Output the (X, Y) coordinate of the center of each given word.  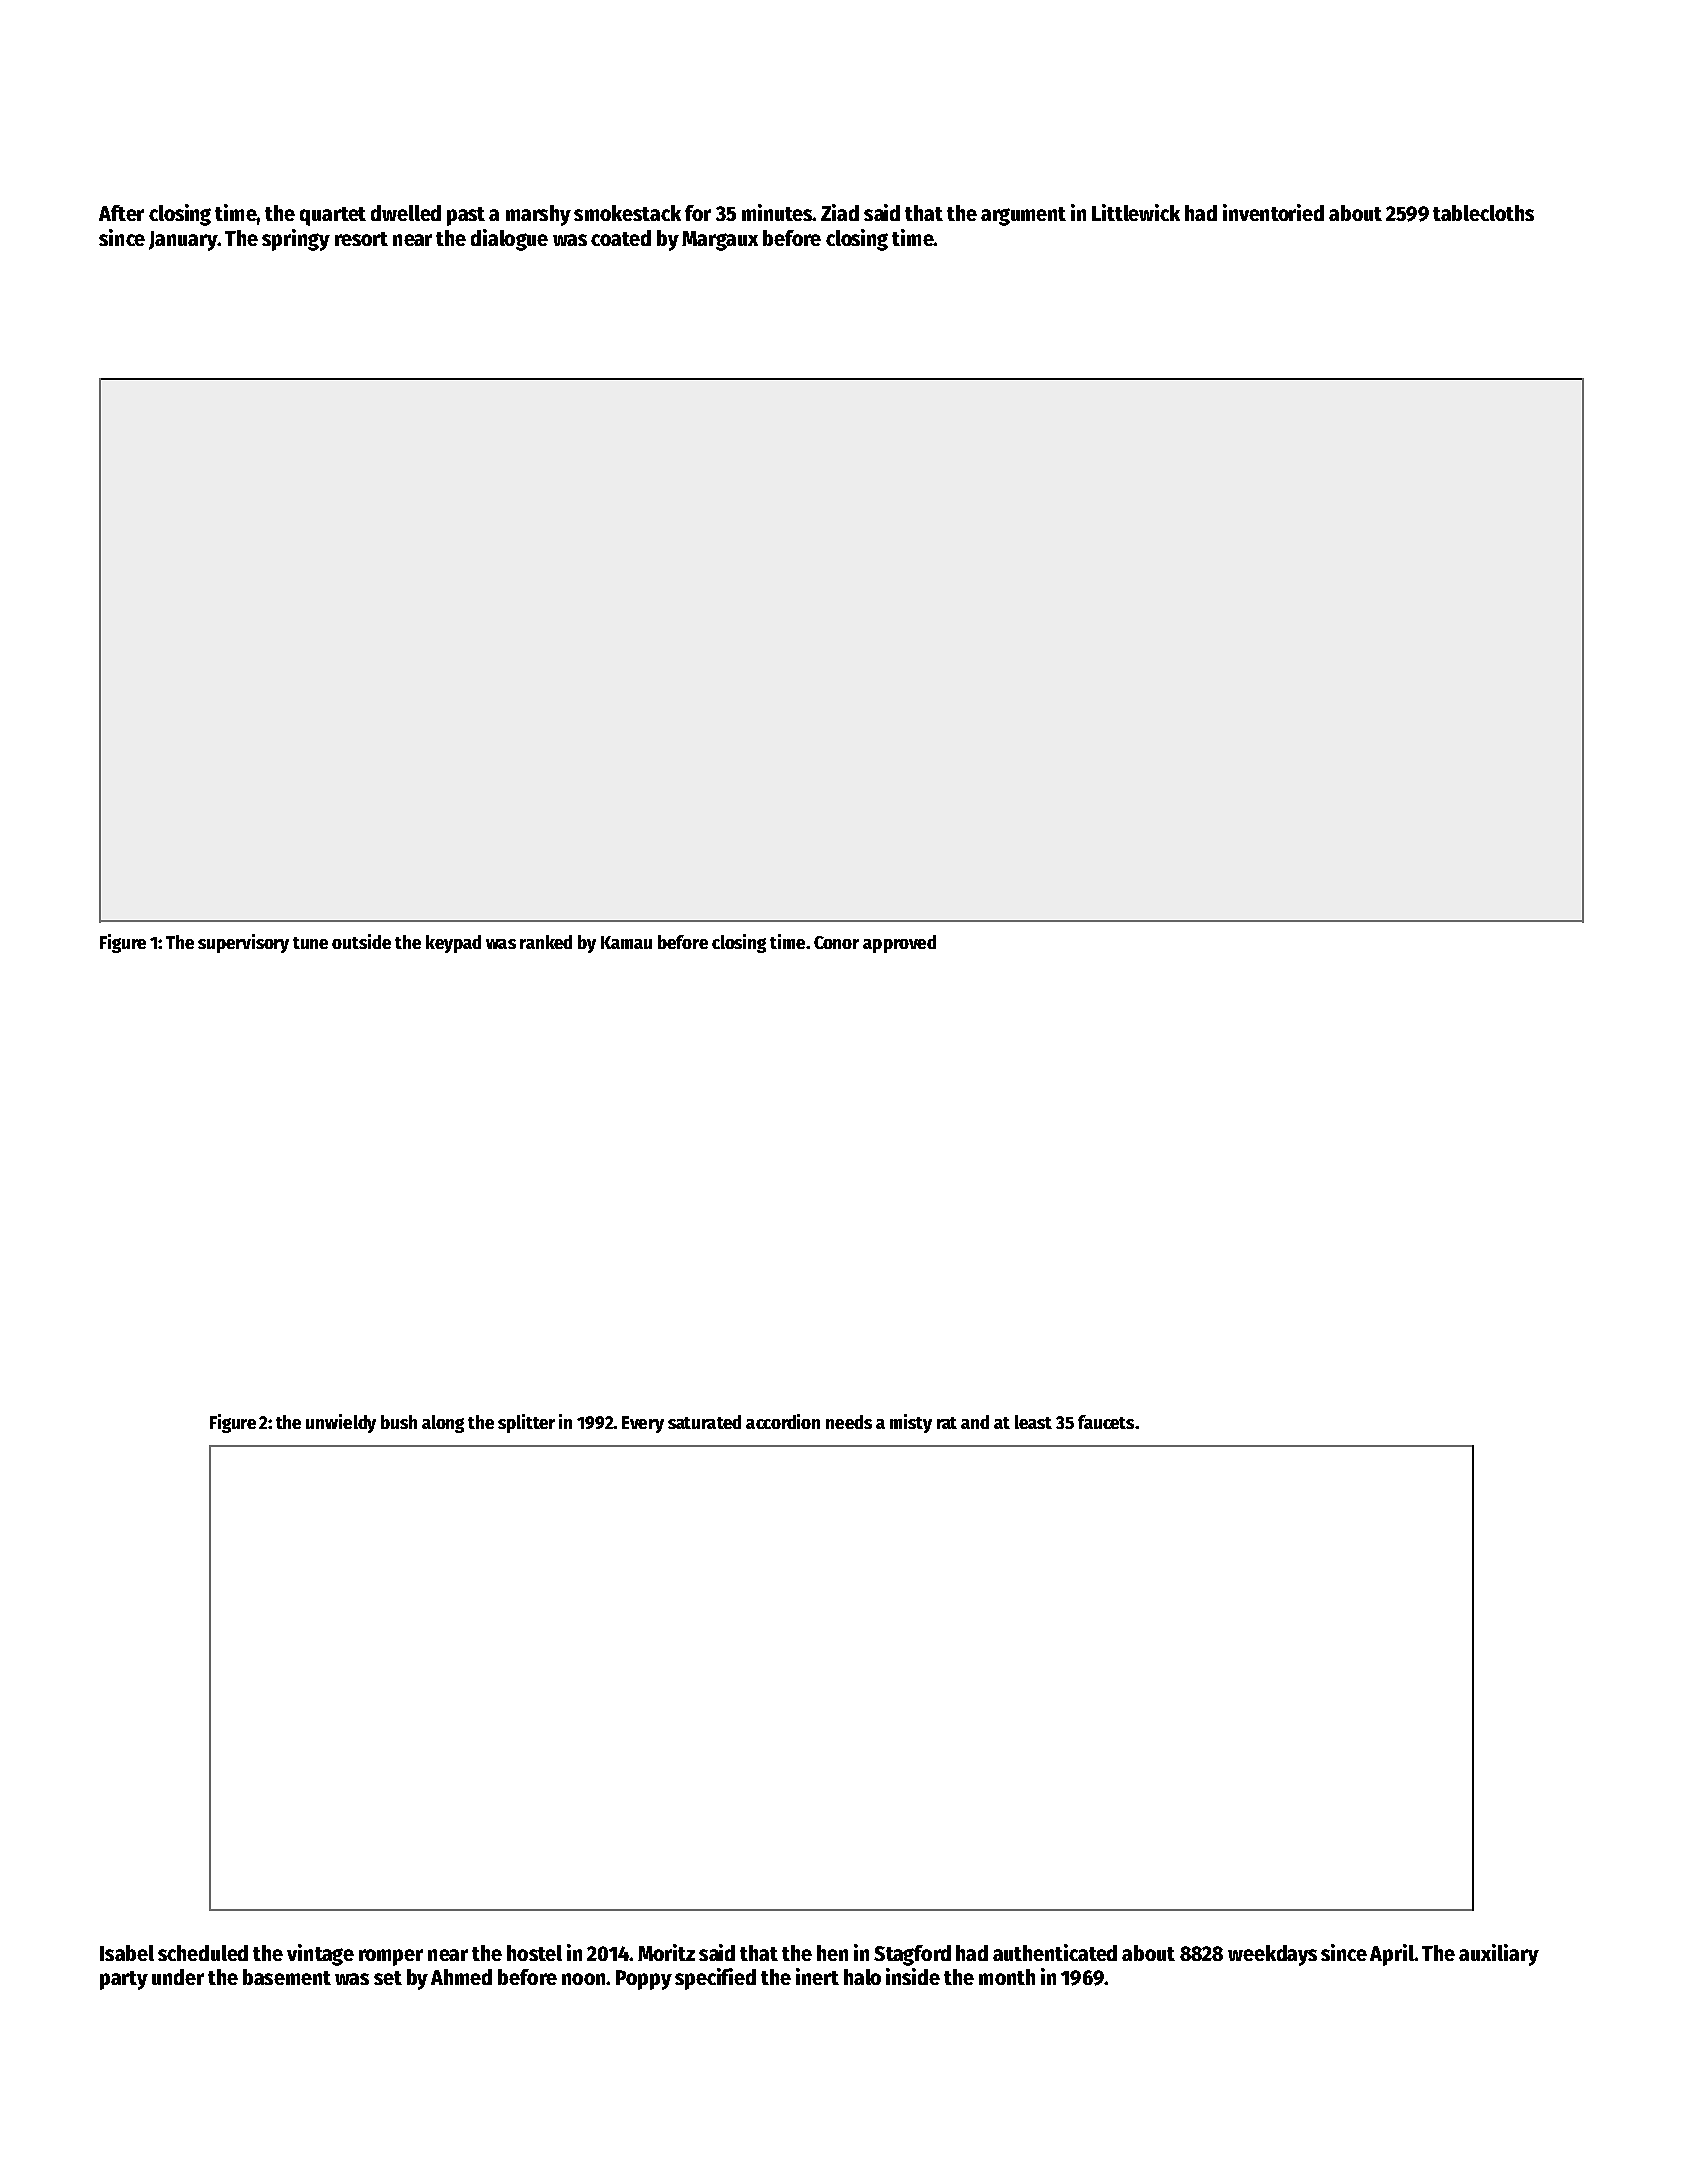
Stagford (912, 1955)
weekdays (1272, 1955)
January (183, 241)
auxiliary (1499, 1955)
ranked (546, 942)
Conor (836, 942)
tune (310, 943)
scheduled (203, 1953)
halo (862, 1977)
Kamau (626, 942)
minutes (777, 212)
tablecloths (1483, 213)
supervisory (243, 943)
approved (899, 944)
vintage (320, 1955)
